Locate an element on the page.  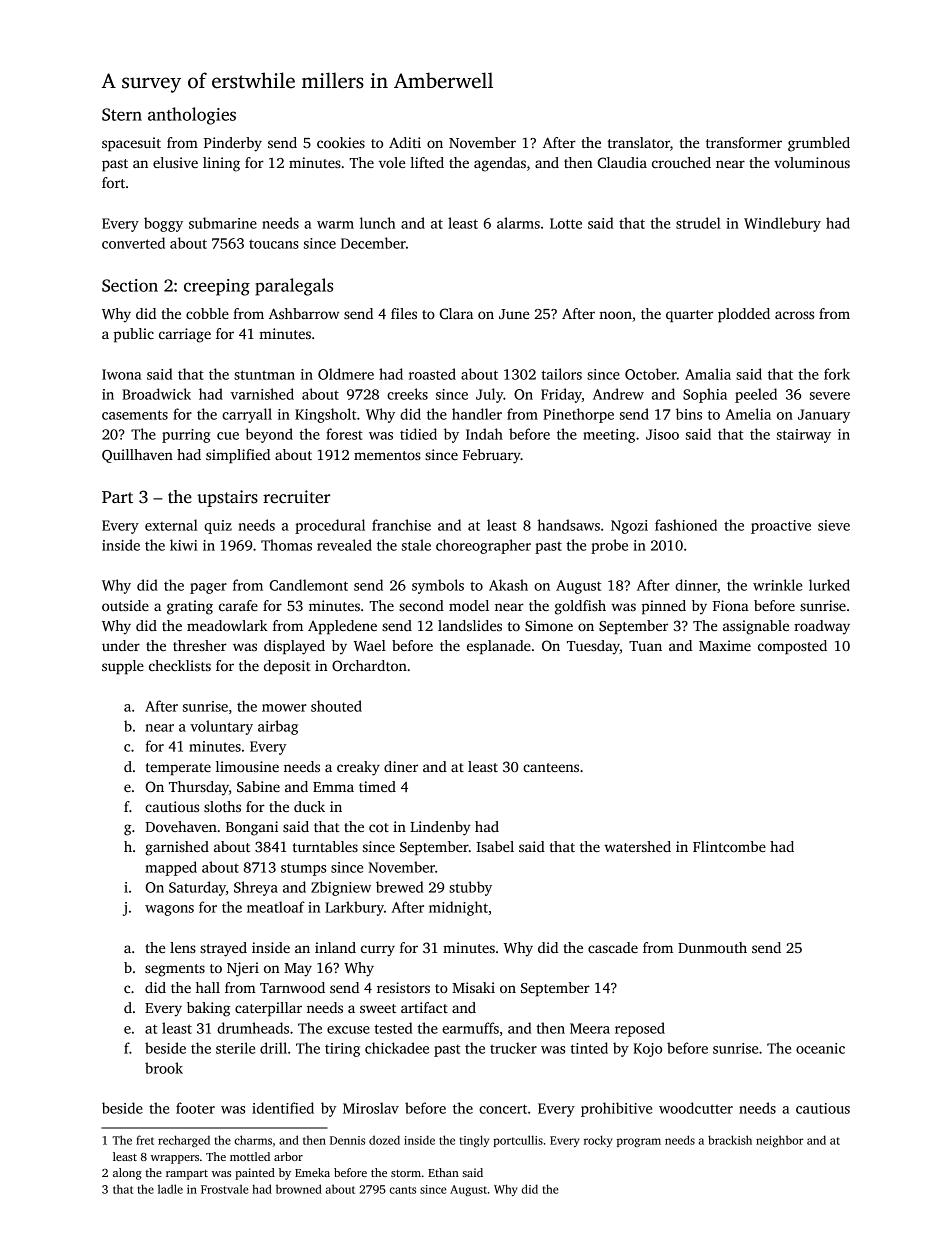
cookies is located at coordinates (341, 142).
